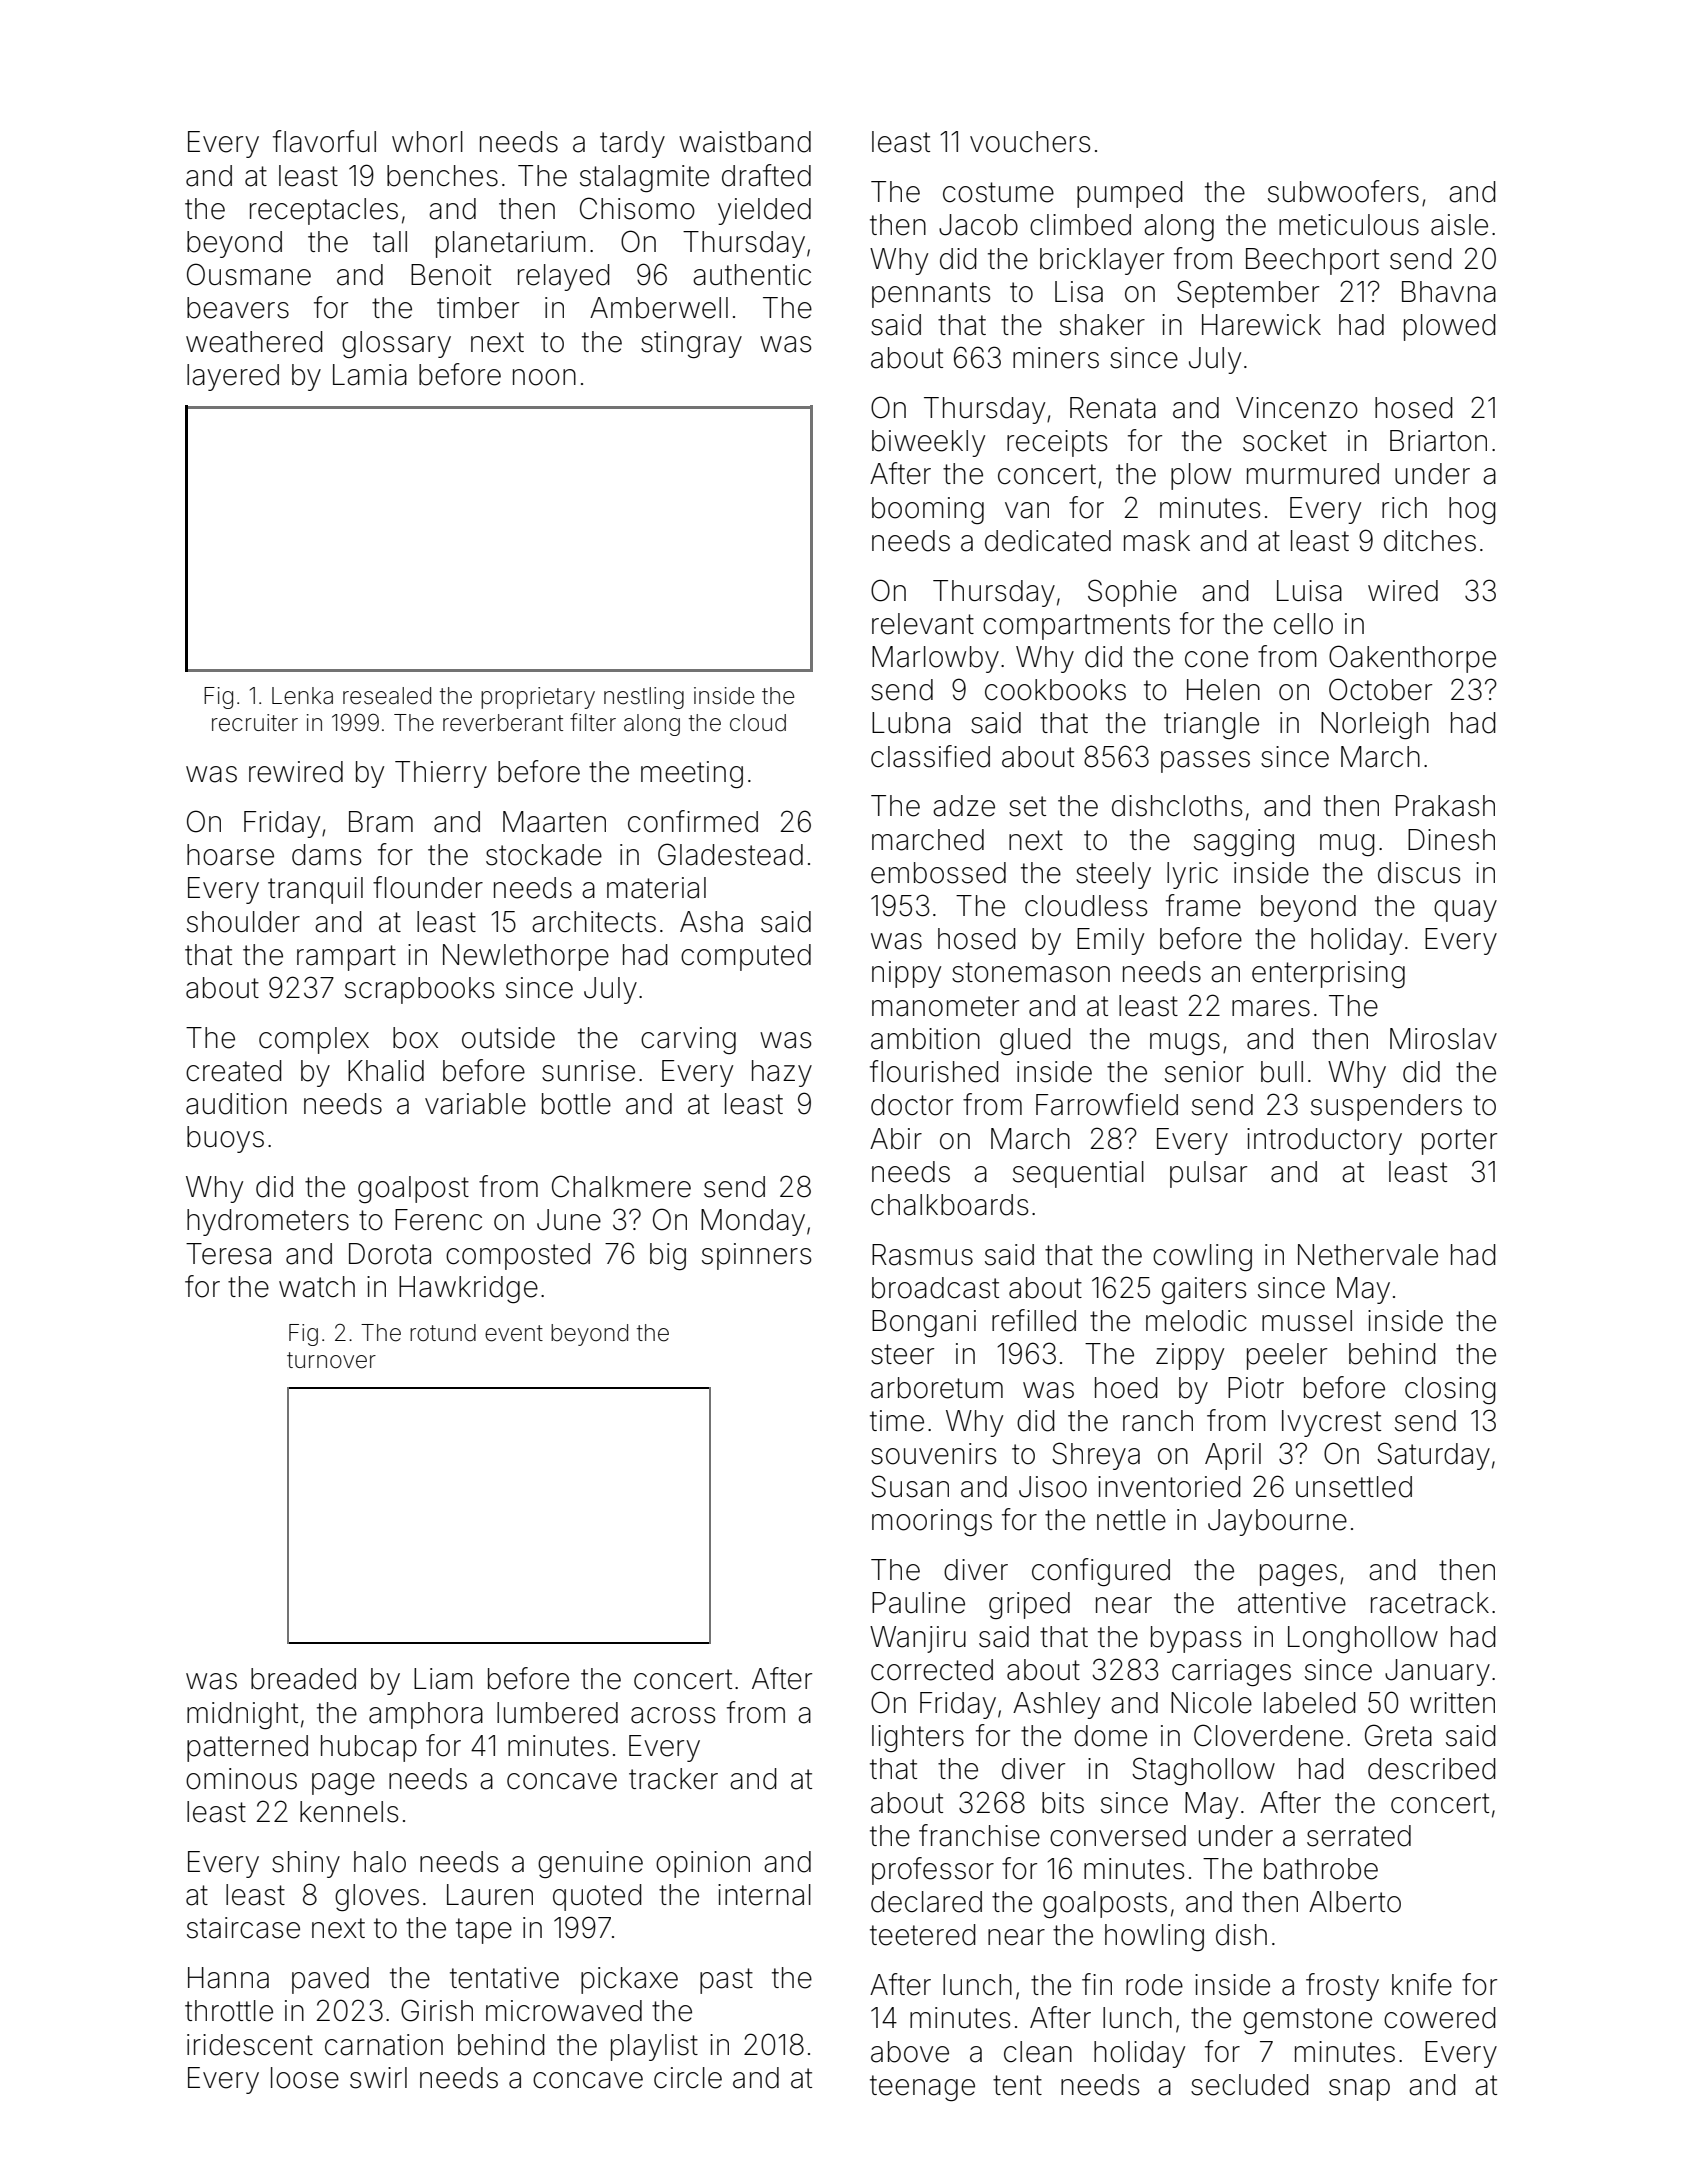 This document has width=1683, height=2178. What do you see at coordinates (673, 1779) in the document?
I see `tracker` at bounding box center [673, 1779].
